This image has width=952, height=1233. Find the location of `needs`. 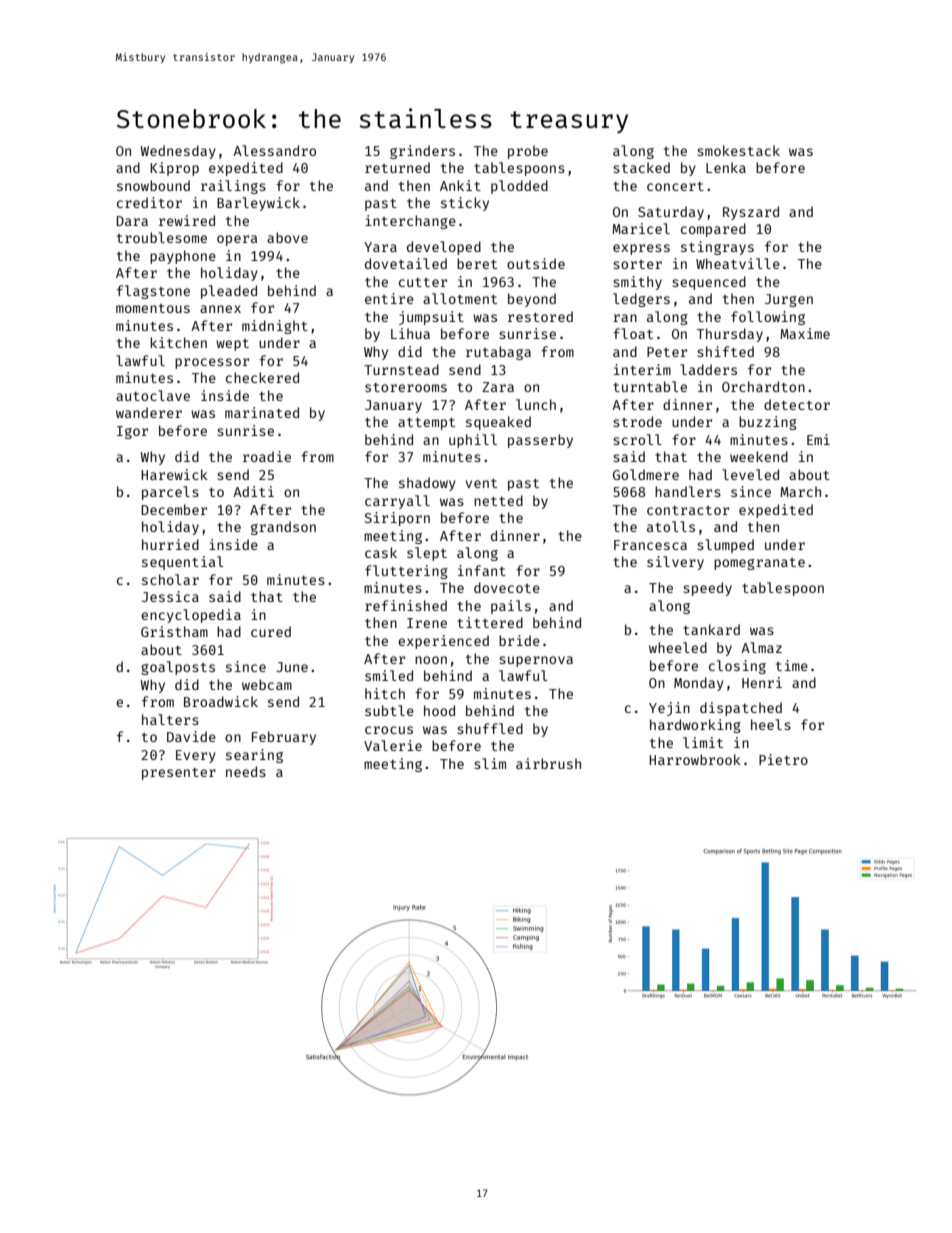

needs is located at coordinates (246, 771).
